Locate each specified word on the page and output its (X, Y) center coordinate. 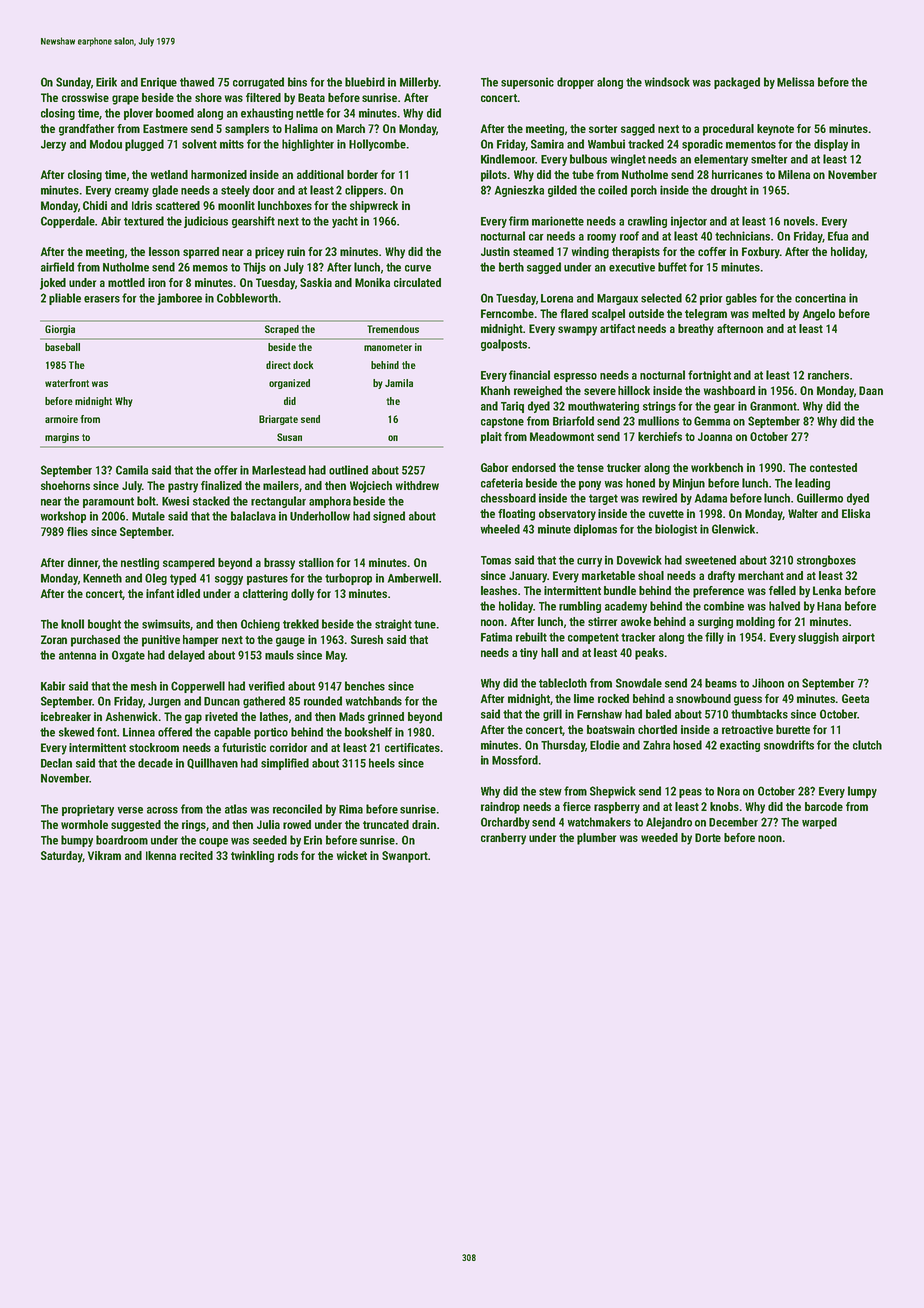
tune (425, 624)
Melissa (795, 82)
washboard (729, 390)
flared (574, 313)
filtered (263, 97)
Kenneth (102, 578)
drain (424, 824)
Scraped (282, 330)
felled (782, 590)
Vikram (104, 855)
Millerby (419, 83)
